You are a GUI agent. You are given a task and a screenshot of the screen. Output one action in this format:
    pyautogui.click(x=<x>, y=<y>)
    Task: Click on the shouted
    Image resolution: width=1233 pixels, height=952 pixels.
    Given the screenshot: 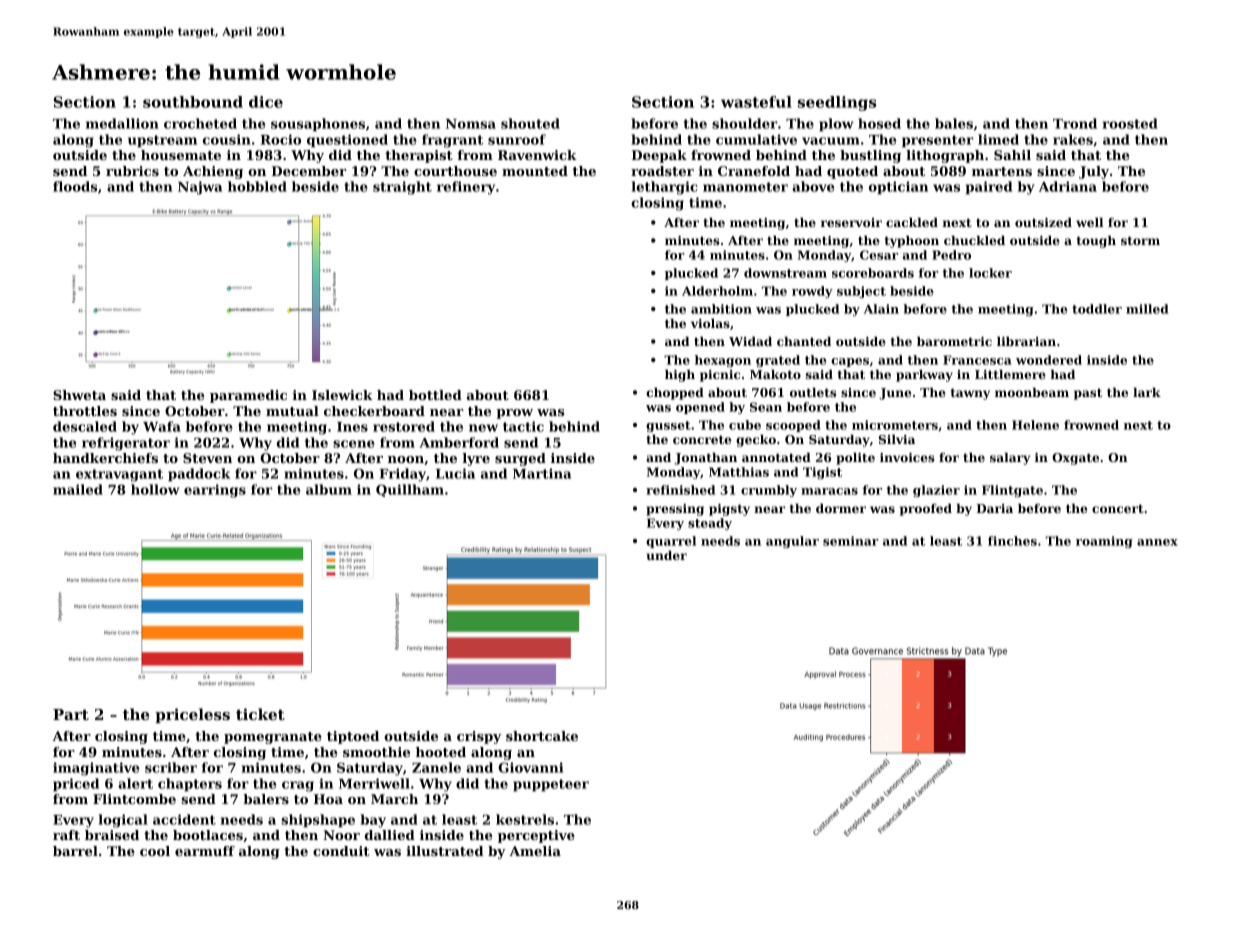 What is the action you would take?
    pyautogui.click(x=530, y=123)
